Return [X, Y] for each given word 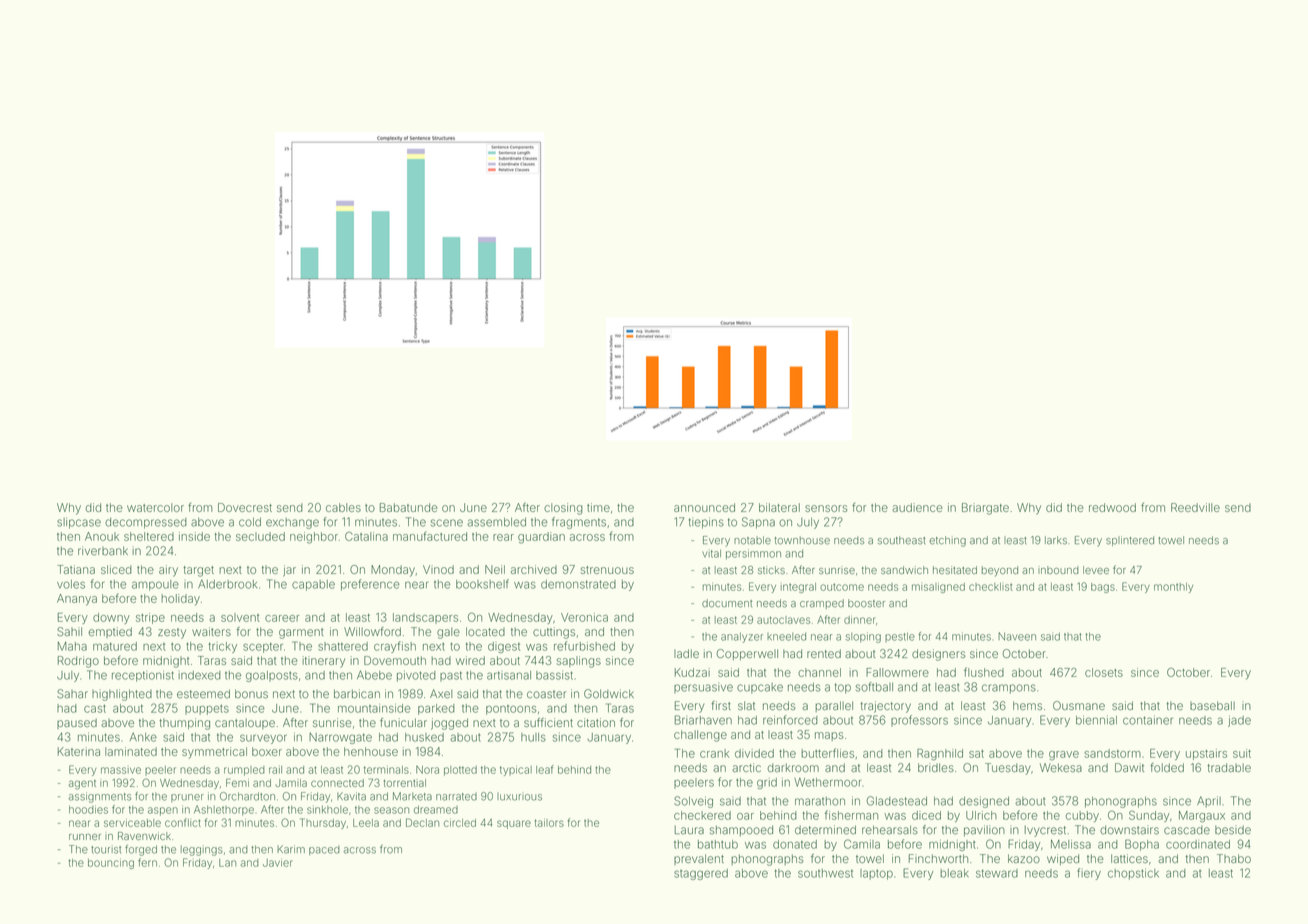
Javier [278, 862]
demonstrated [578, 584]
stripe [150, 618]
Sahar [72, 694]
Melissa [1071, 844]
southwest [825, 873]
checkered [702, 815]
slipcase [79, 523]
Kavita [351, 796]
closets [1104, 672]
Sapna [758, 523]
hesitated [955, 570]
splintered [1130, 541]
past [451, 676]
